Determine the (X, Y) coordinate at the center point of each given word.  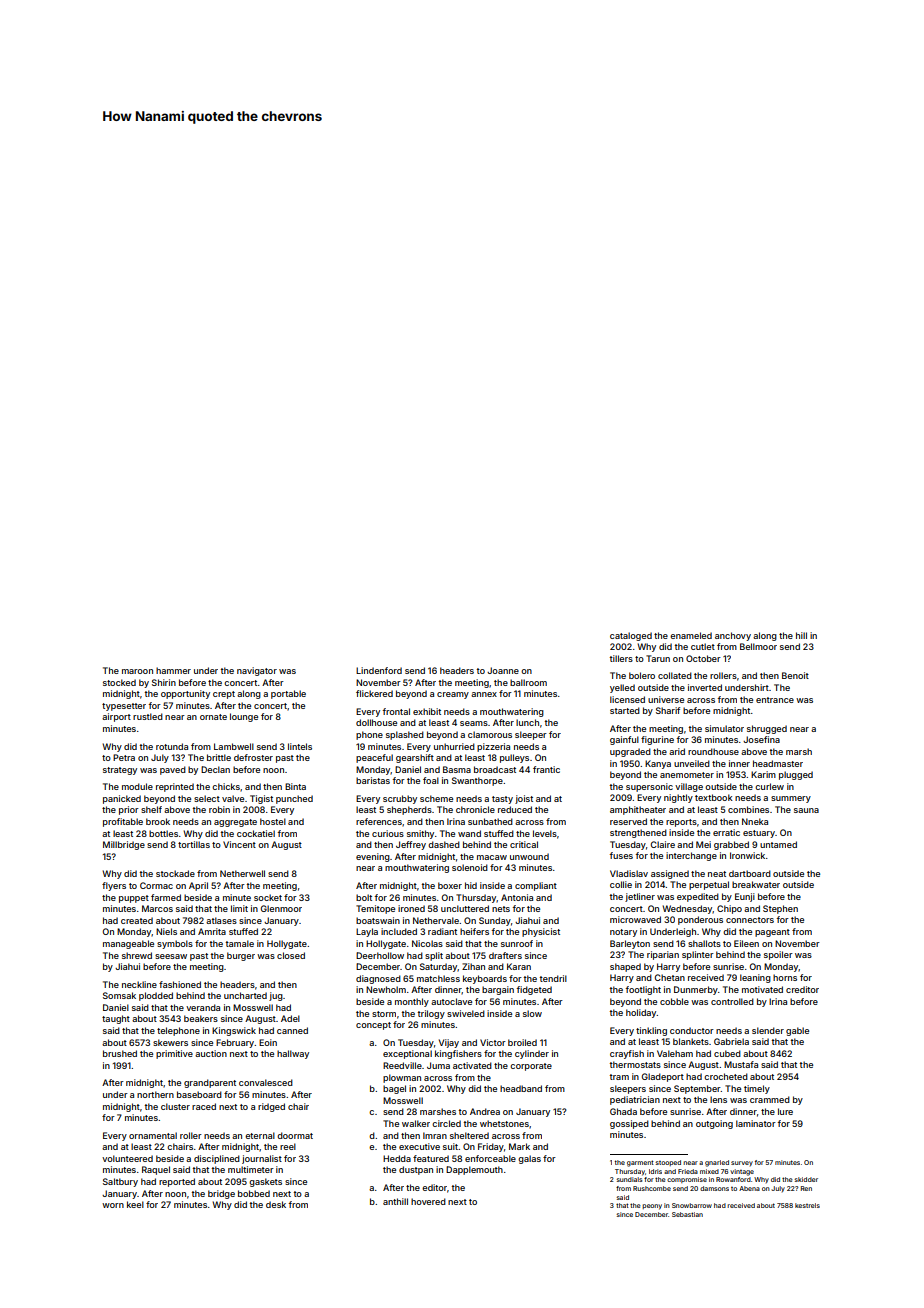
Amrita (212, 931)
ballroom (528, 682)
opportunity (185, 694)
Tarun (658, 658)
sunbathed (490, 821)
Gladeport (663, 1077)
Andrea (485, 1111)
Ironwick (747, 855)
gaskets (265, 1182)
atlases (221, 920)
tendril (553, 978)
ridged (271, 1107)
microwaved (635, 919)
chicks (226, 786)
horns (785, 977)
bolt (364, 897)
